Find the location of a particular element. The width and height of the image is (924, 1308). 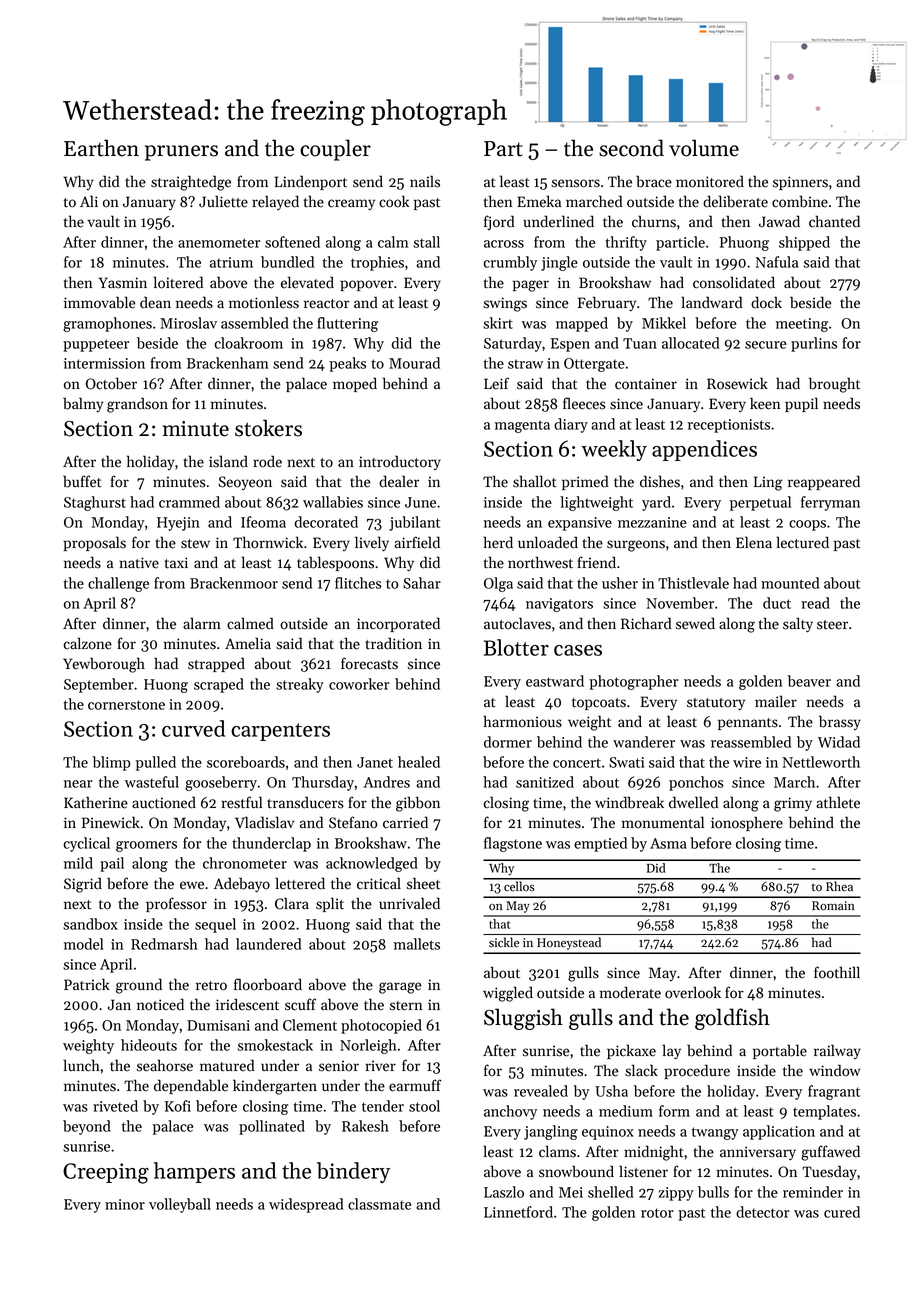

volume is located at coordinates (704, 148).
